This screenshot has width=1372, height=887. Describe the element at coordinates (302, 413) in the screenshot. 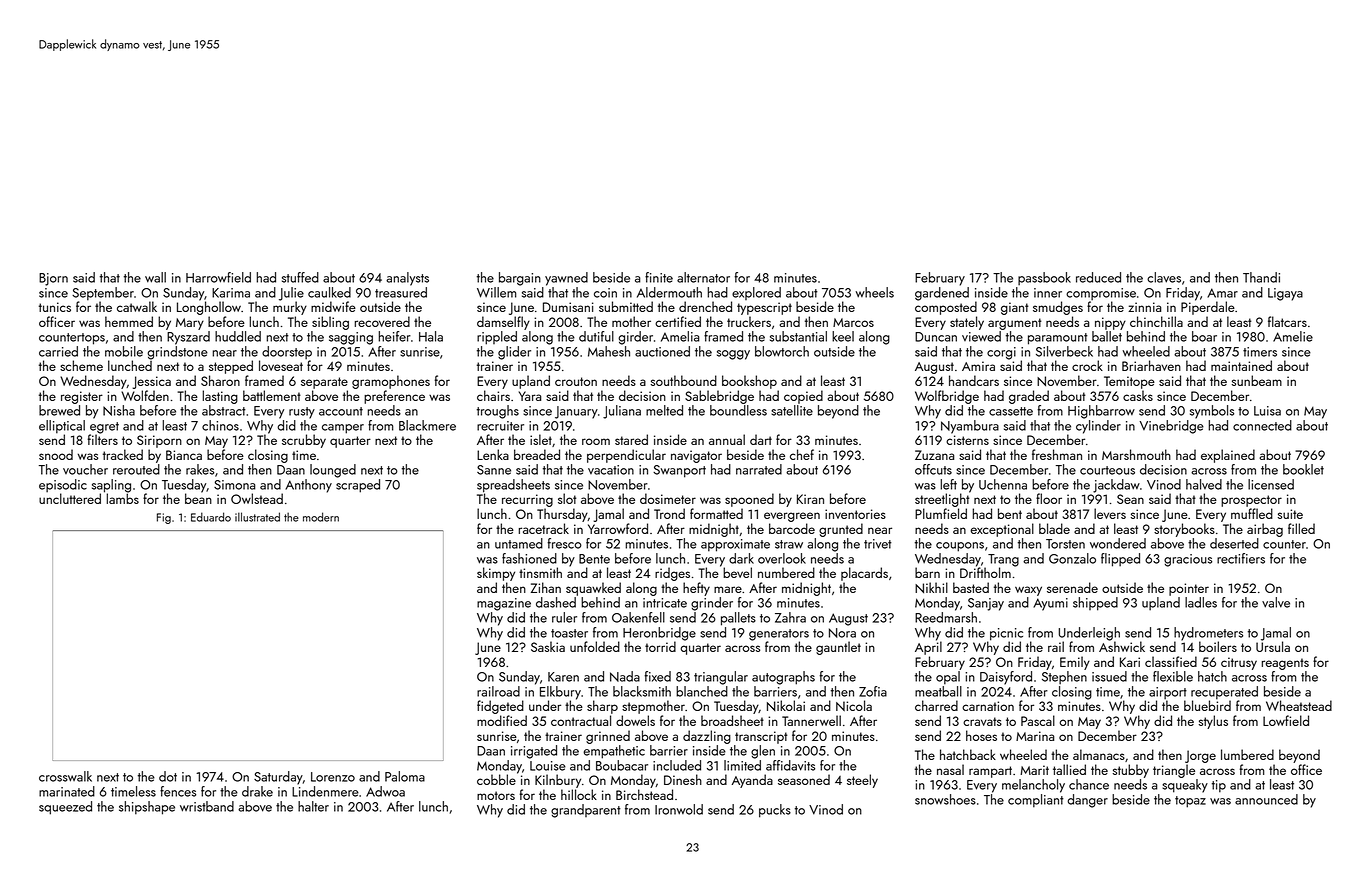

I see `rusty` at that location.
